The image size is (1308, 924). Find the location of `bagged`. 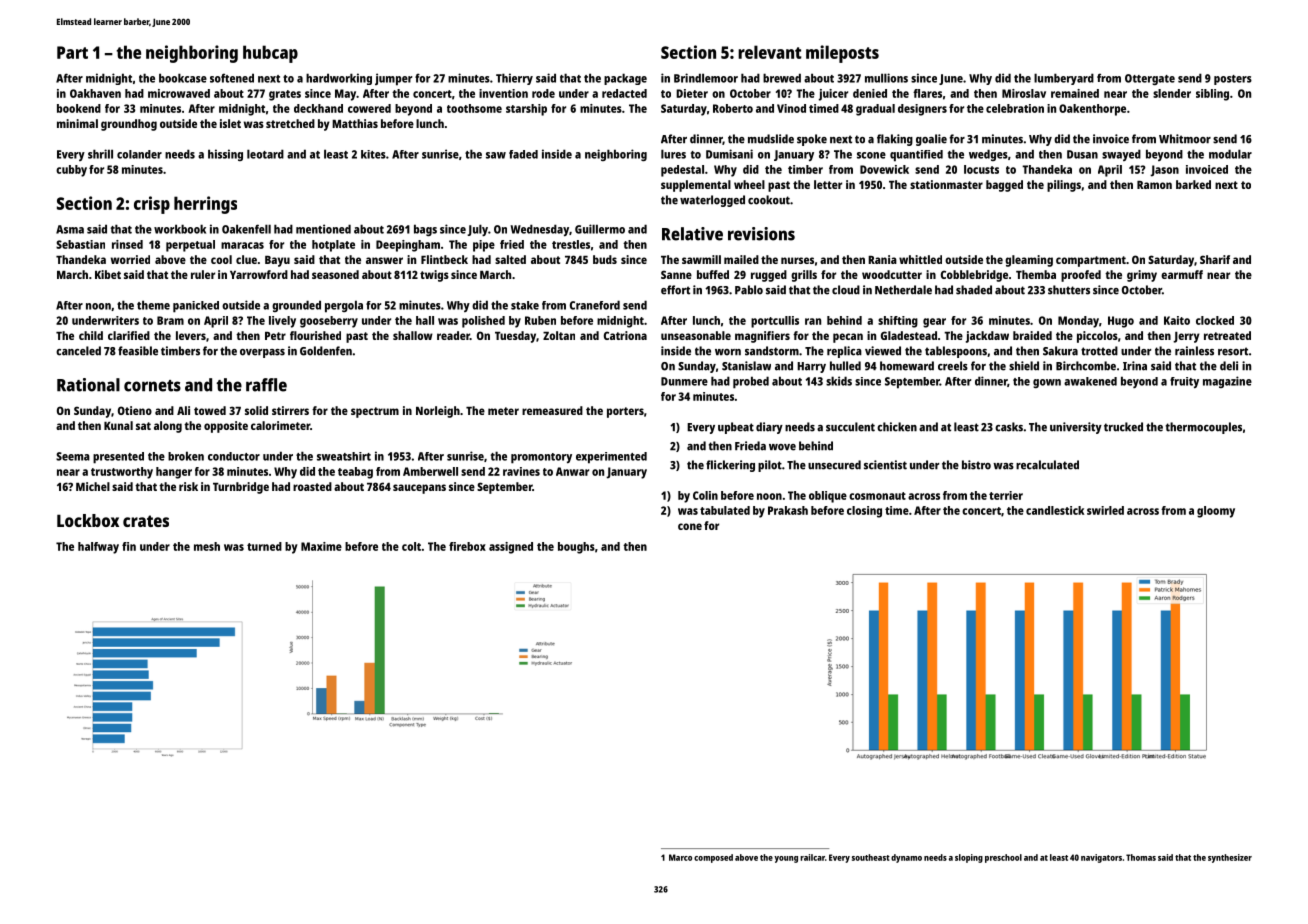

bagged is located at coordinates (1004, 186).
